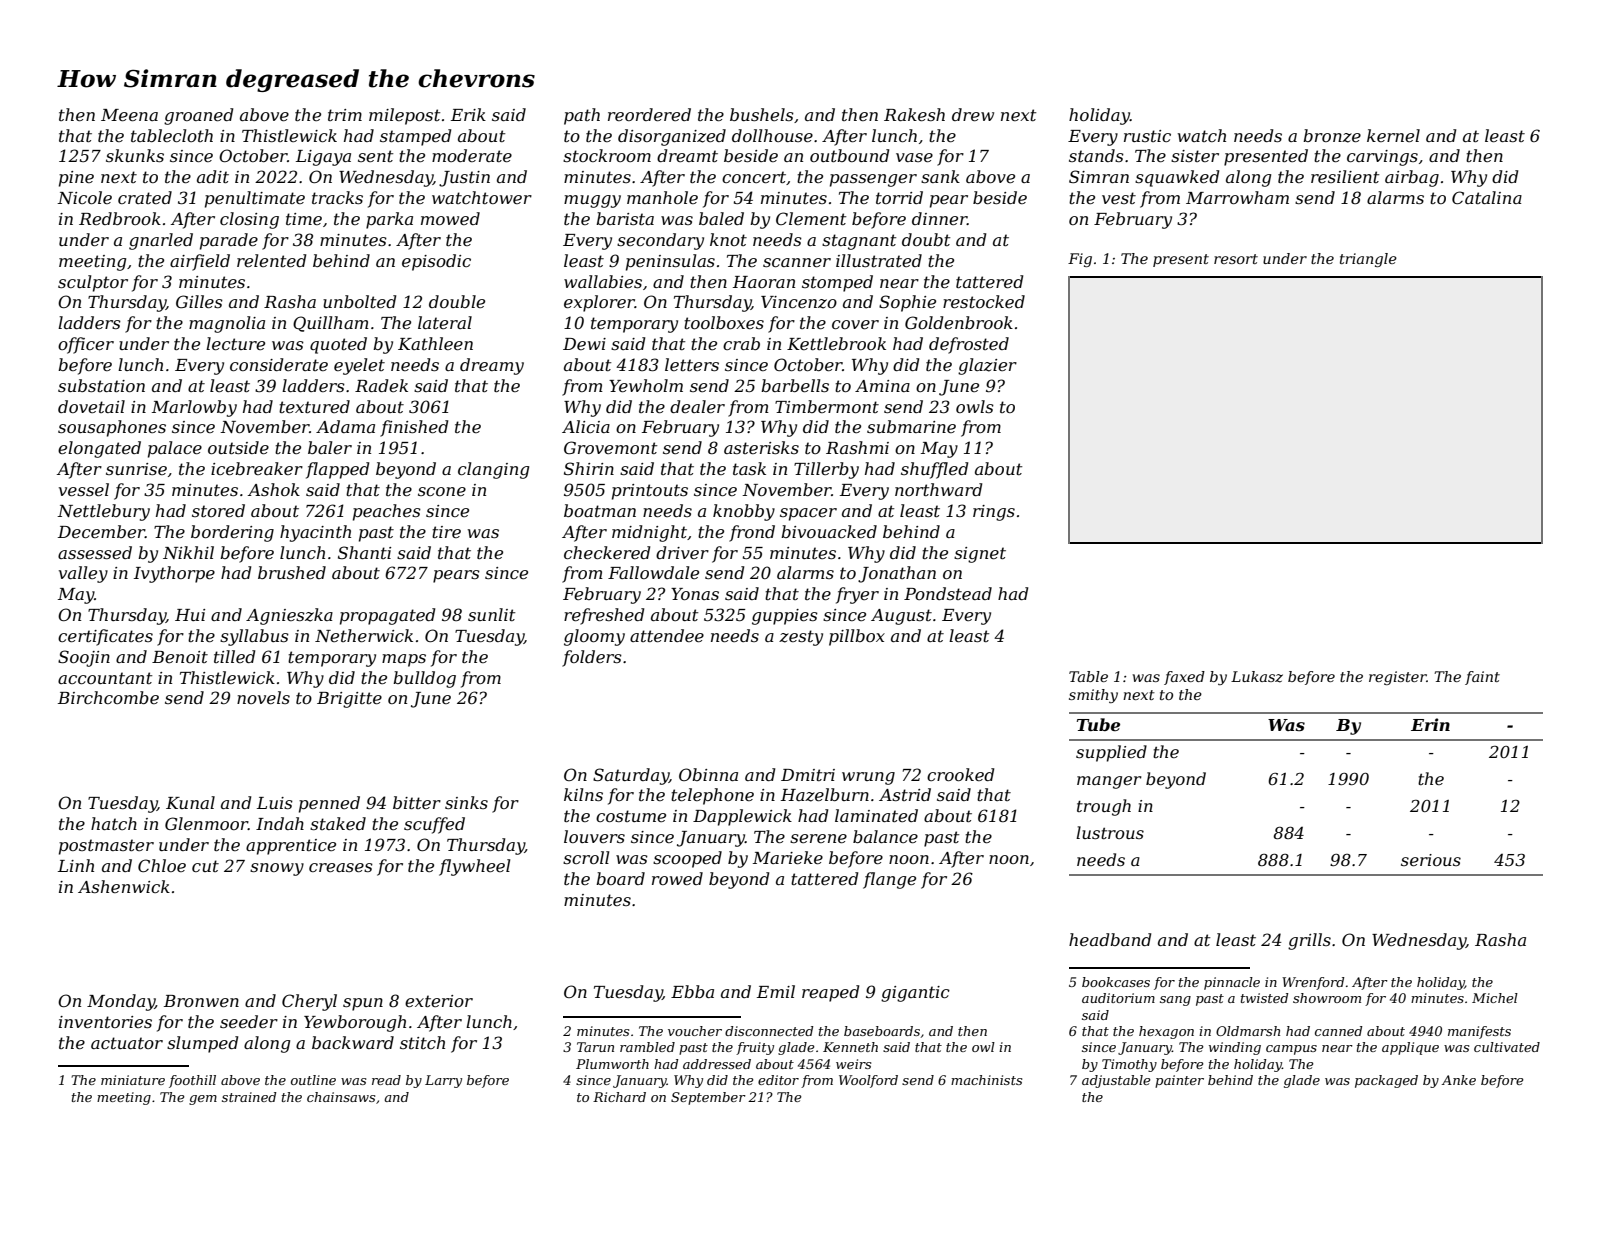  What do you see at coordinates (249, 1097) in the screenshot?
I see `strained` at bounding box center [249, 1097].
